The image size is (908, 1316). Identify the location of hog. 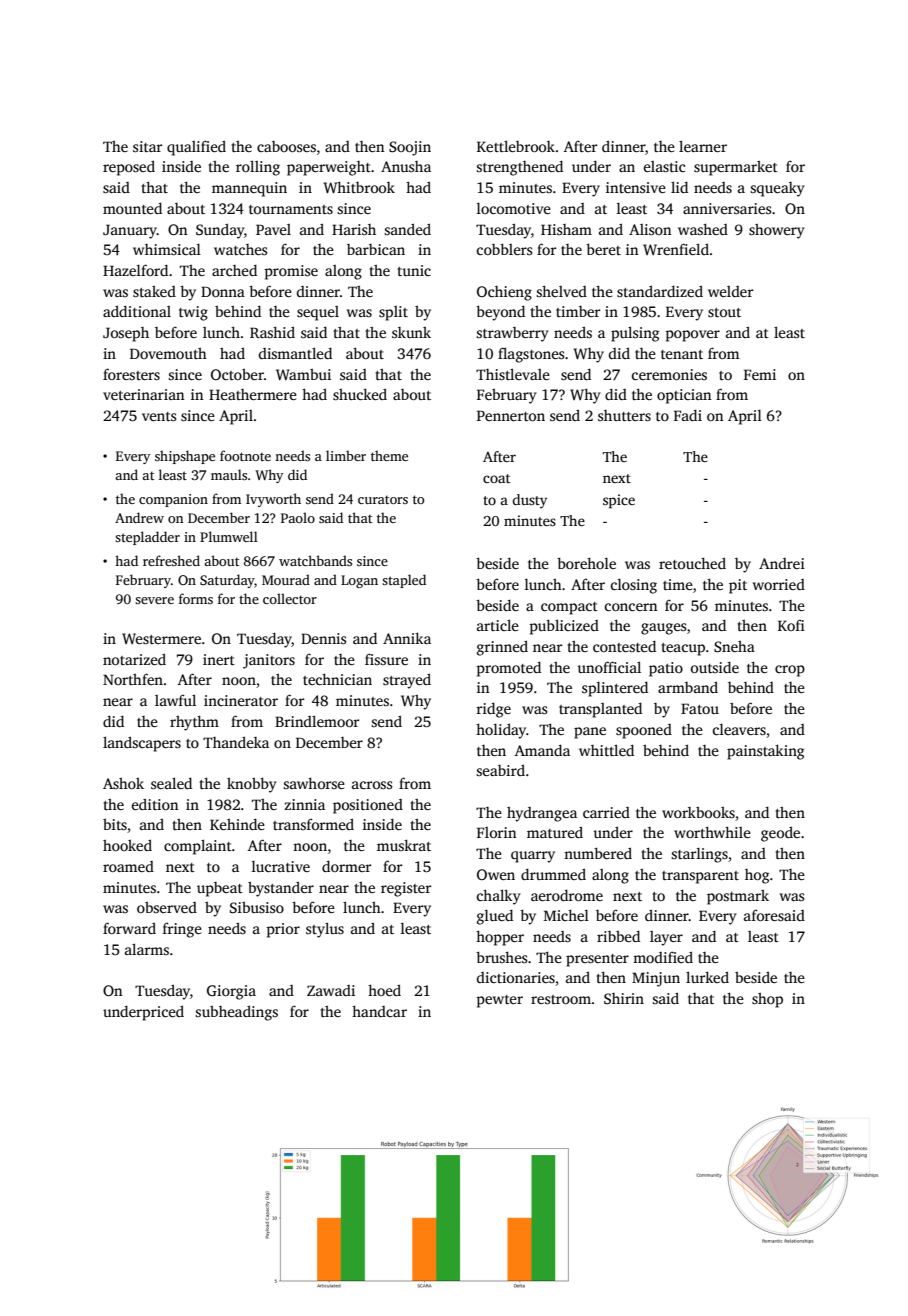
(757, 876).
